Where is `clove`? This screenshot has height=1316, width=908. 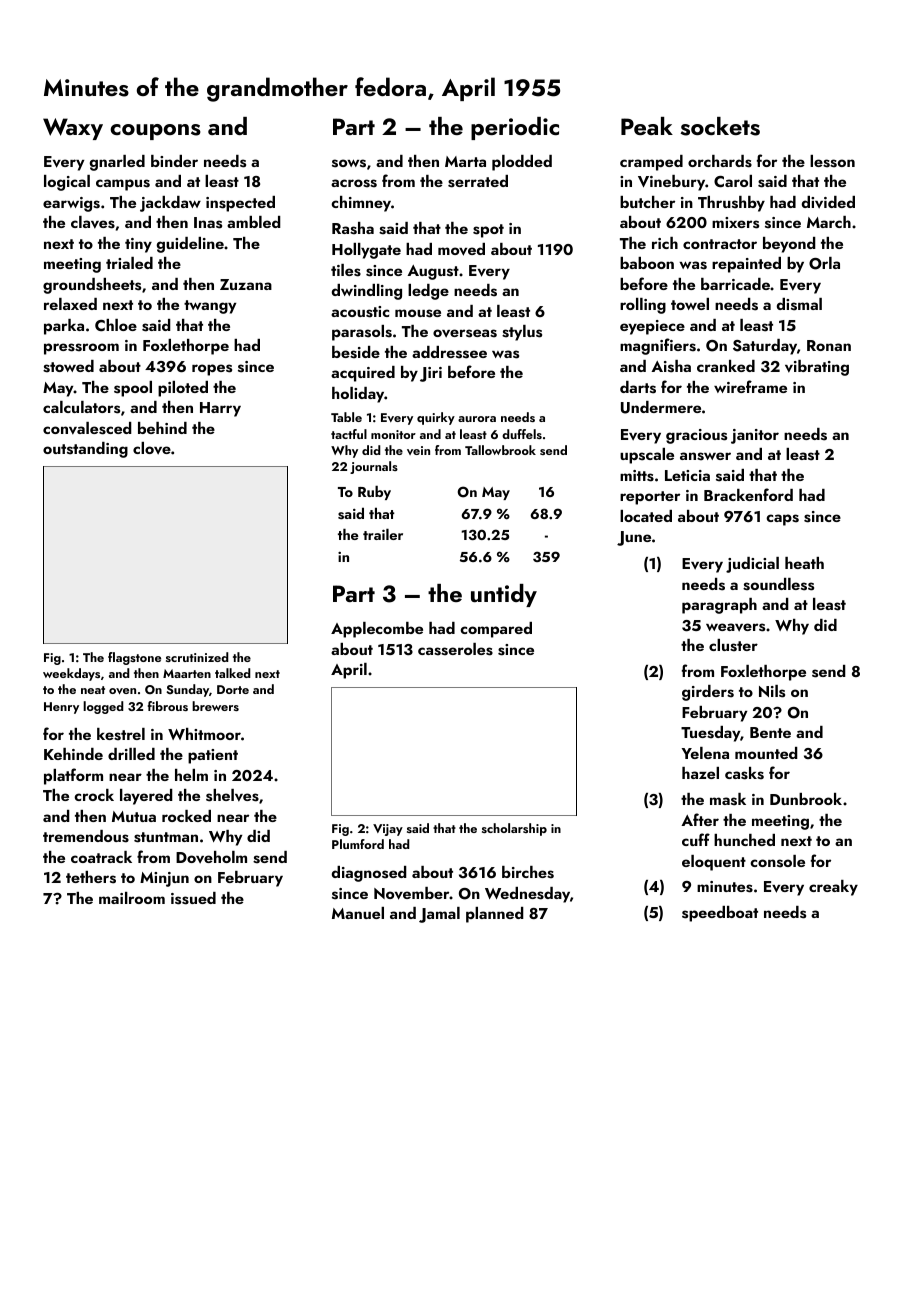 clove is located at coordinates (152, 448).
